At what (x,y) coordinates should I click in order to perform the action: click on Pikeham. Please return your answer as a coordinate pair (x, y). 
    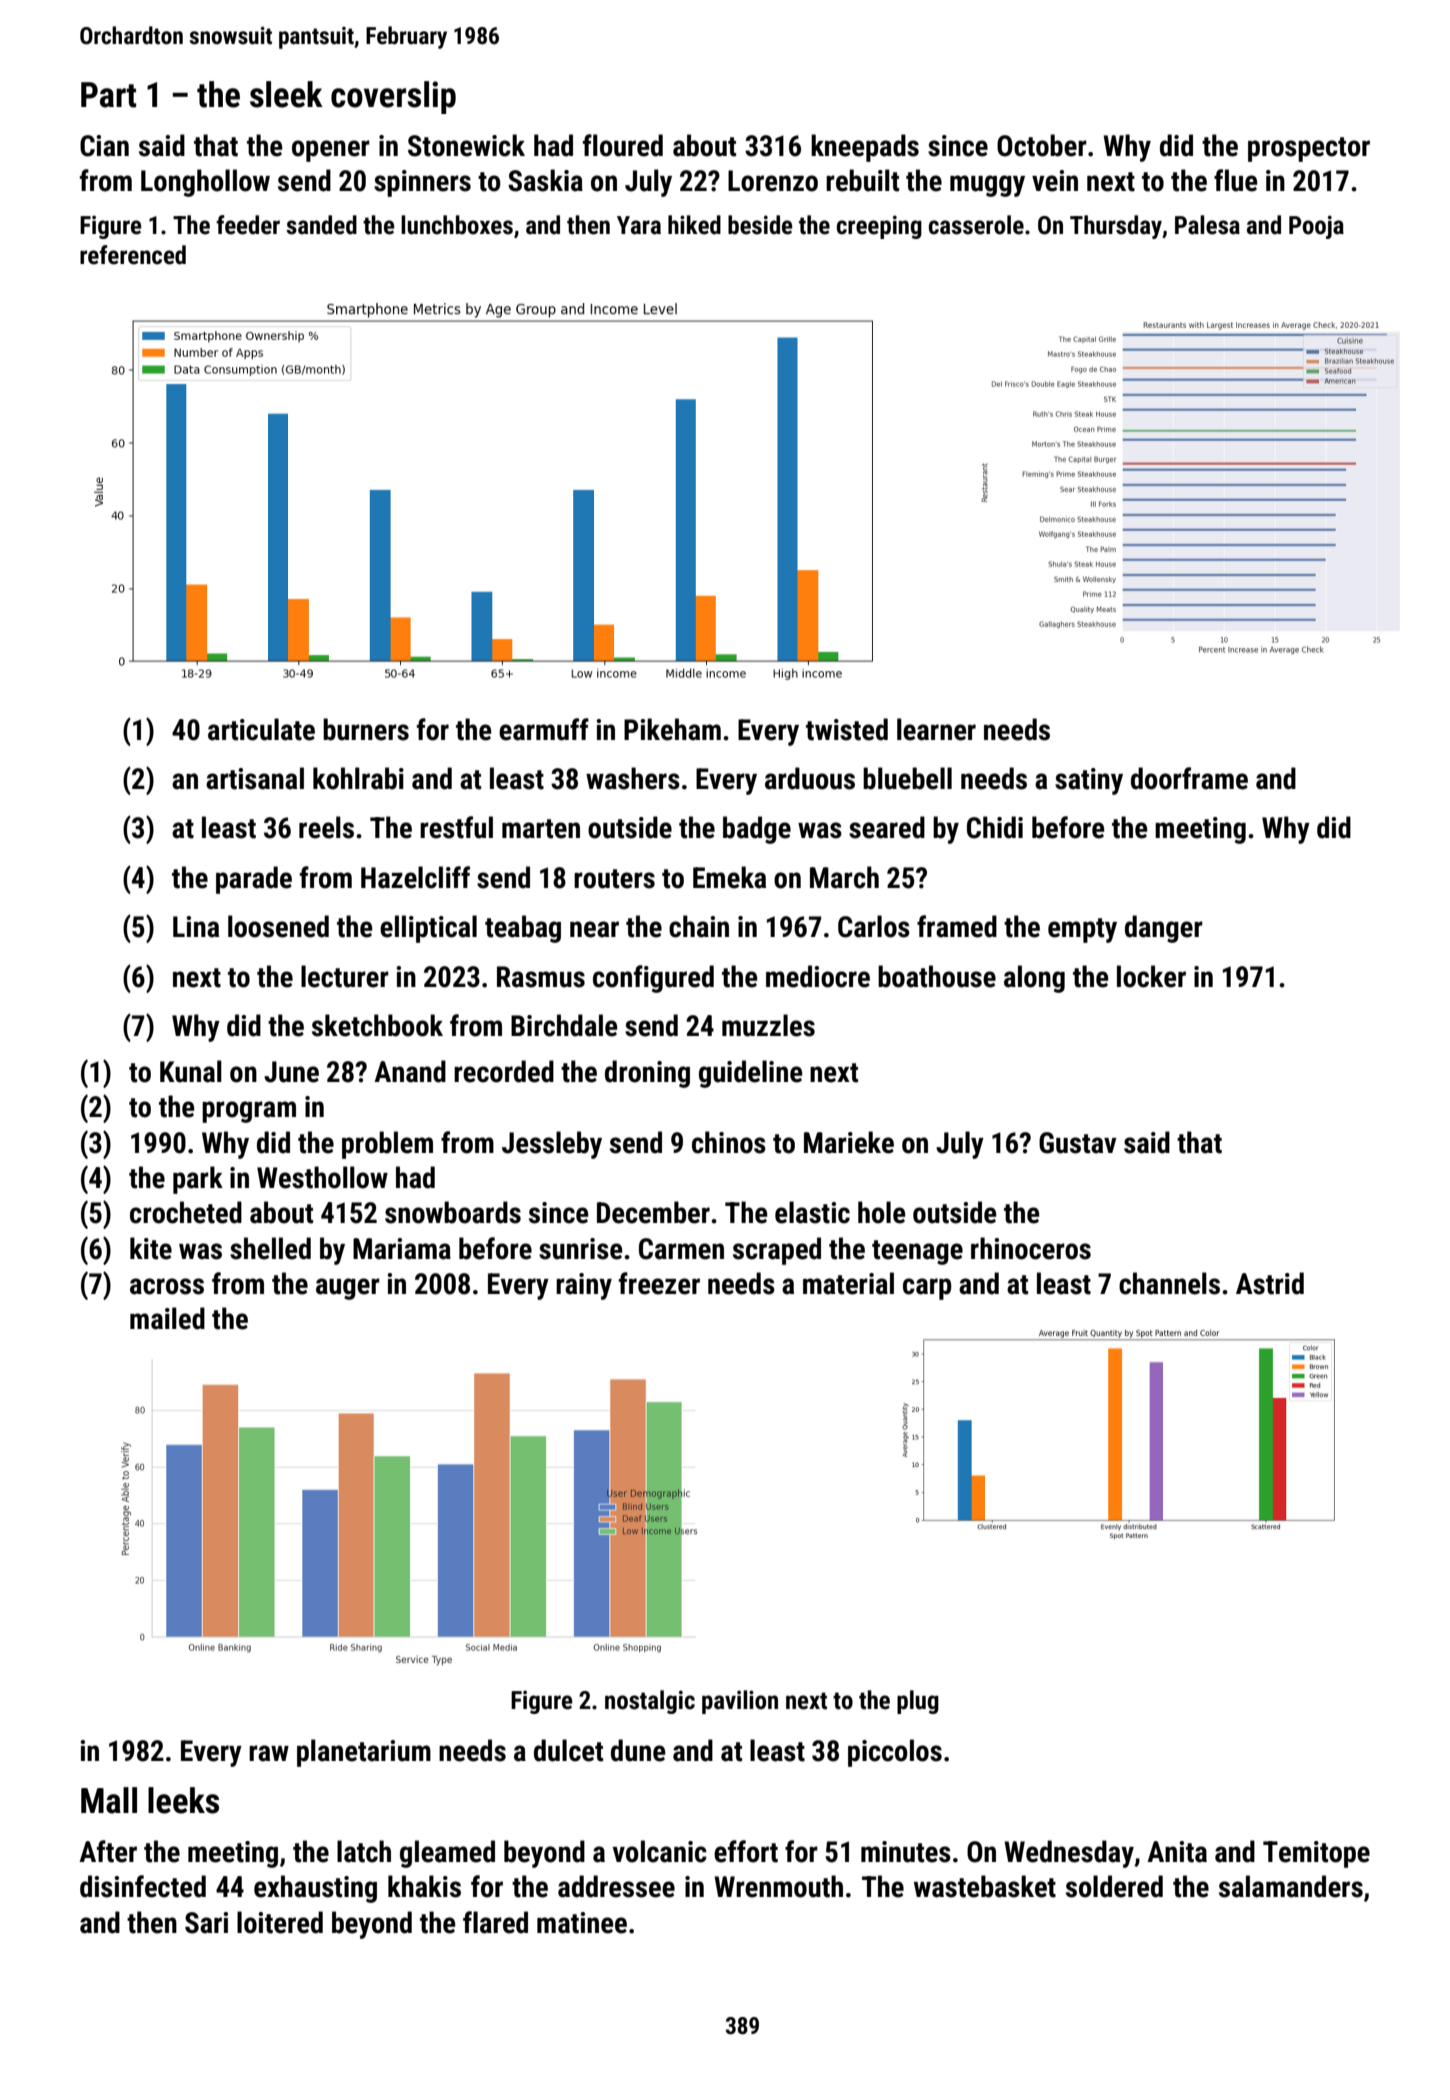
    Looking at the image, I should click on (672, 729).
